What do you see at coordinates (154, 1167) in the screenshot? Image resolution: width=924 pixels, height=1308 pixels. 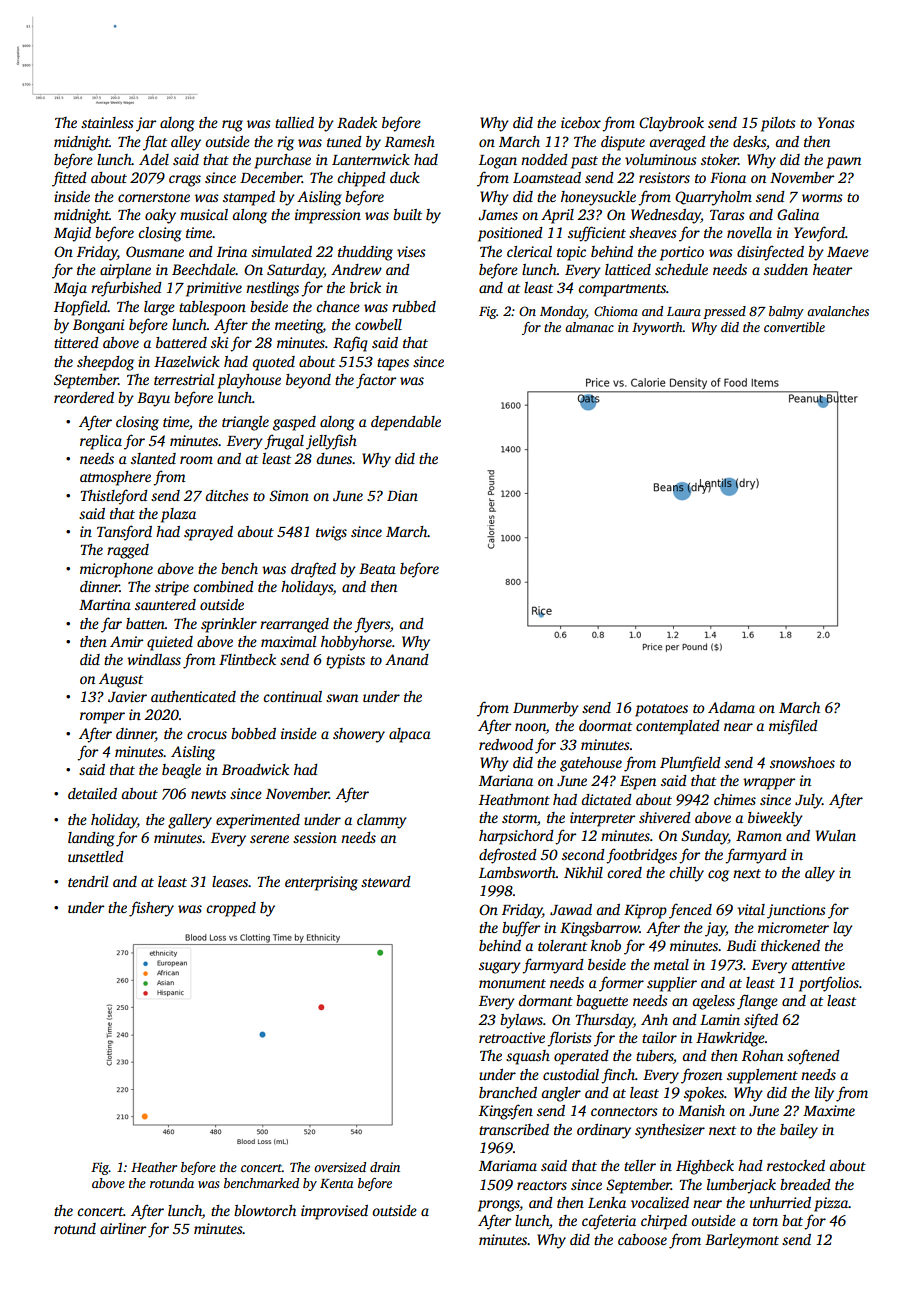 I see `Heather` at bounding box center [154, 1167].
